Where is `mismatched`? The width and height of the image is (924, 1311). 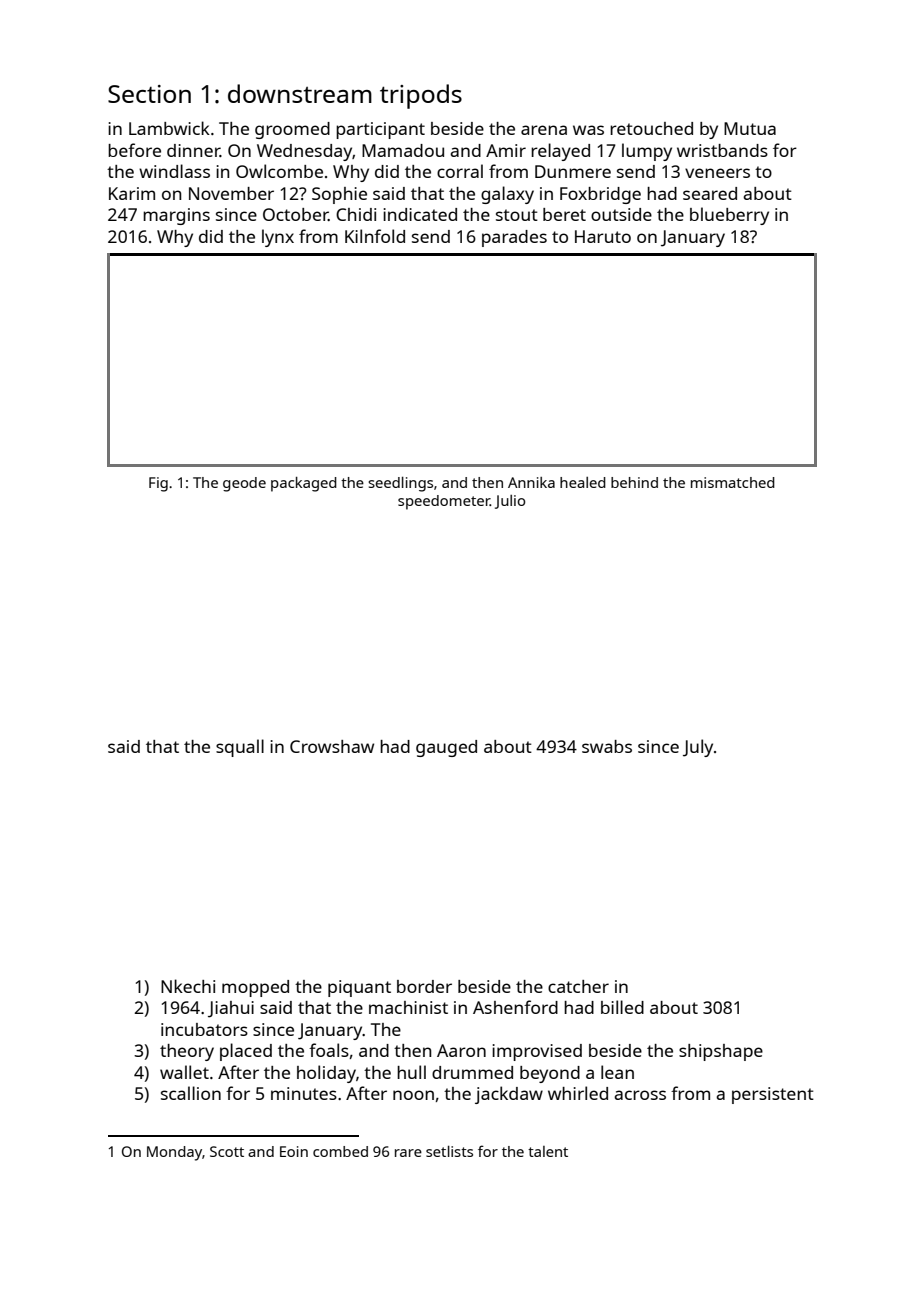 mismatched is located at coordinates (733, 482).
